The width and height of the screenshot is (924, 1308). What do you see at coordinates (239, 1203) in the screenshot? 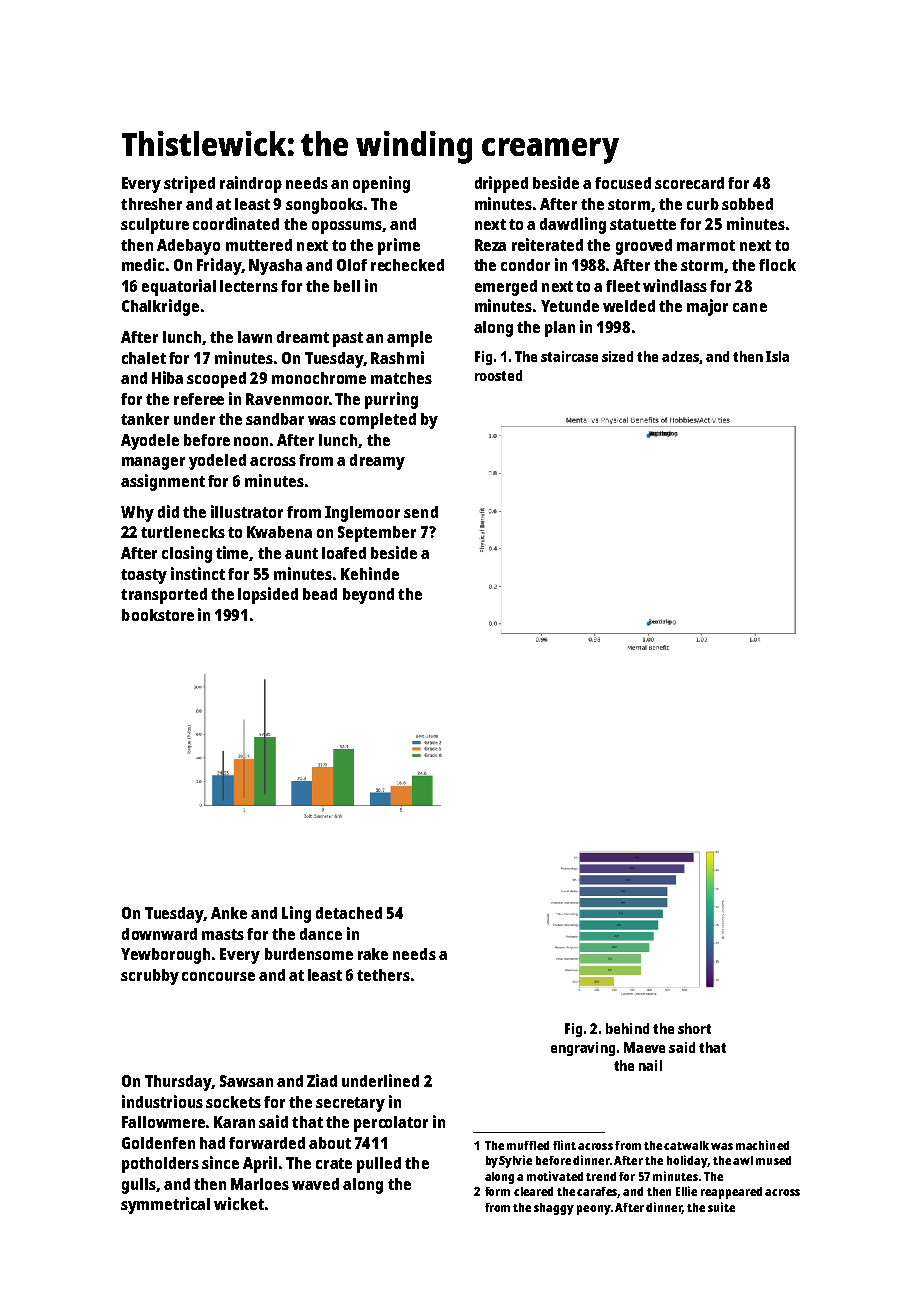
I see `wicket` at bounding box center [239, 1203].
